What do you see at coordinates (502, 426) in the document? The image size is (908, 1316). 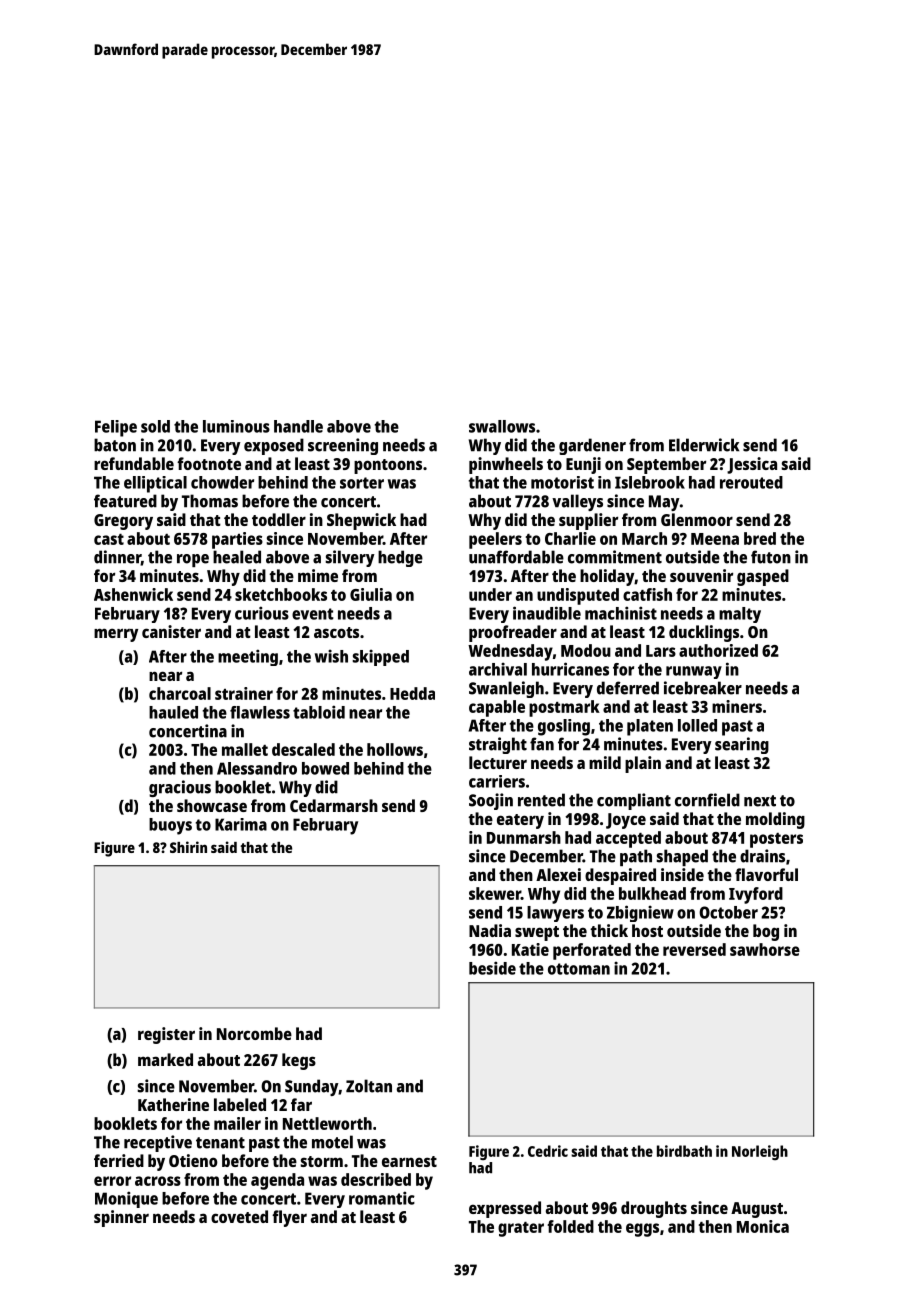 I see `swallows` at bounding box center [502, 426].
